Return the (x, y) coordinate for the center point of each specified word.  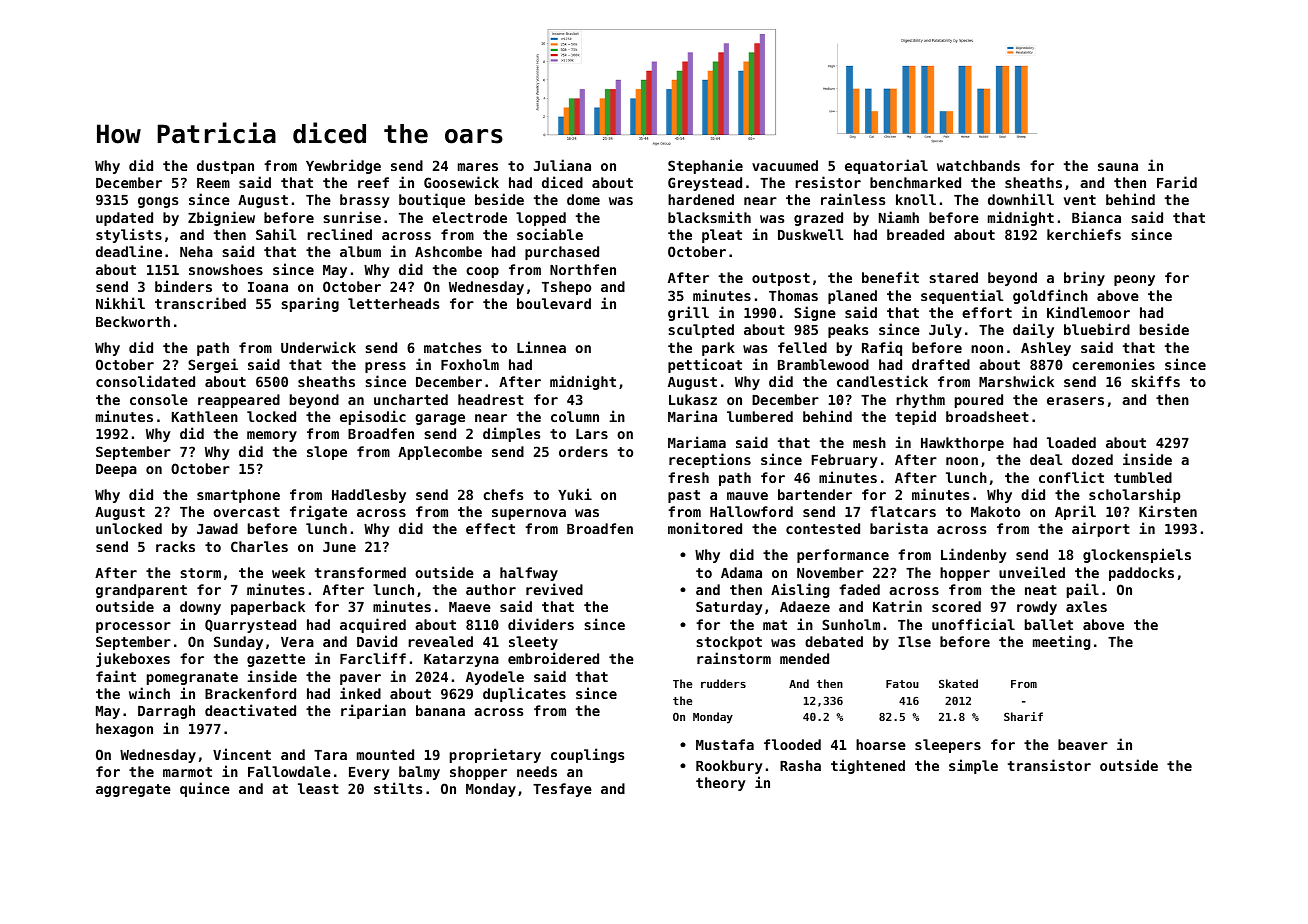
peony (1134, 280)
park (718, 349)
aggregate (133, 790)
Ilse (914, 641)
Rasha (800, 765)
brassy (365, 201)
